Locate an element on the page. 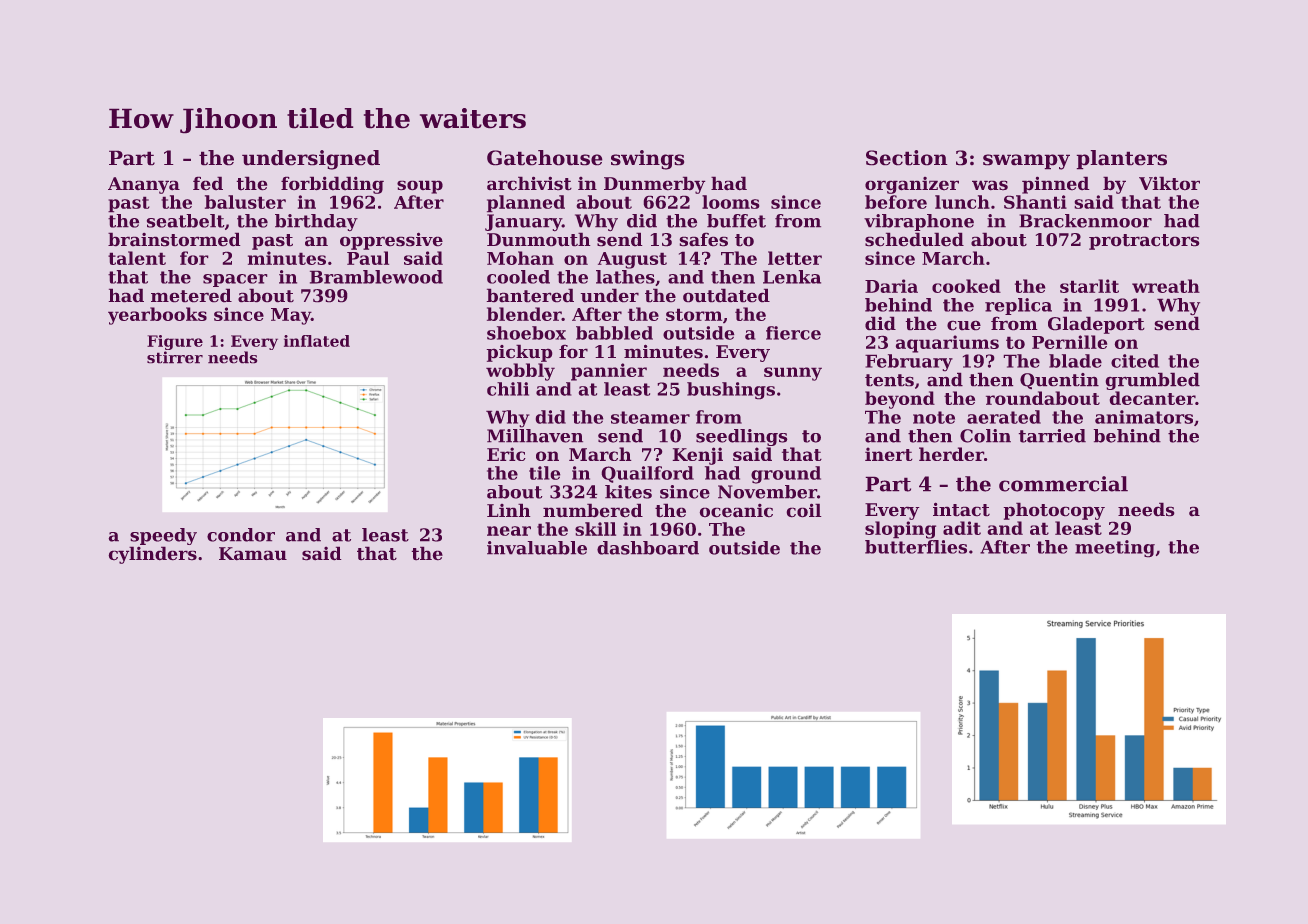  Eric is located at coordinates (506, 454).
